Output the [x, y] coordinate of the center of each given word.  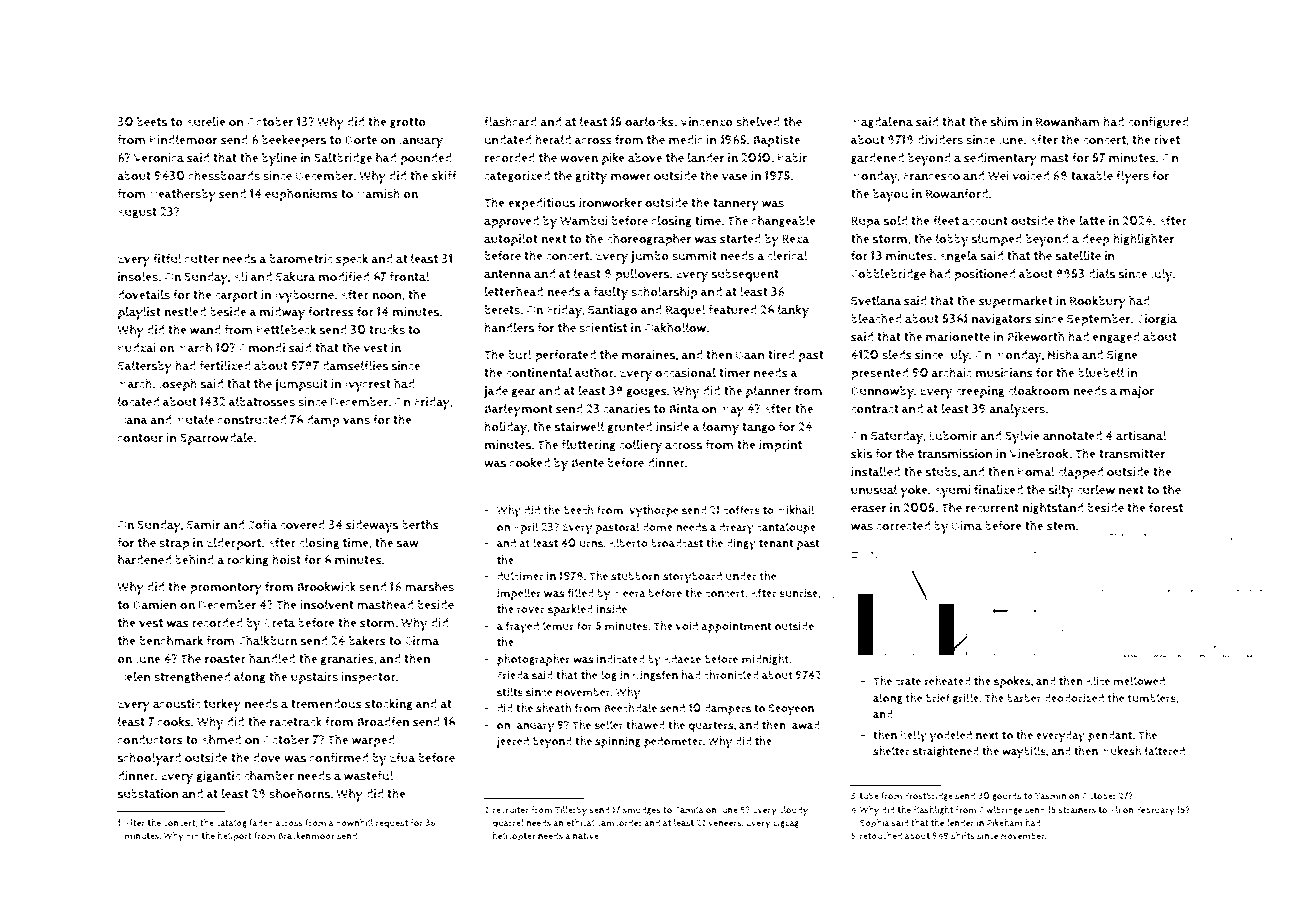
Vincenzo [706, 122]
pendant [1110, 736]
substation [148, 794]
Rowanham [1068, 121]
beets [152, 122]
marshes [429, 586]
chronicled [731, 675]
